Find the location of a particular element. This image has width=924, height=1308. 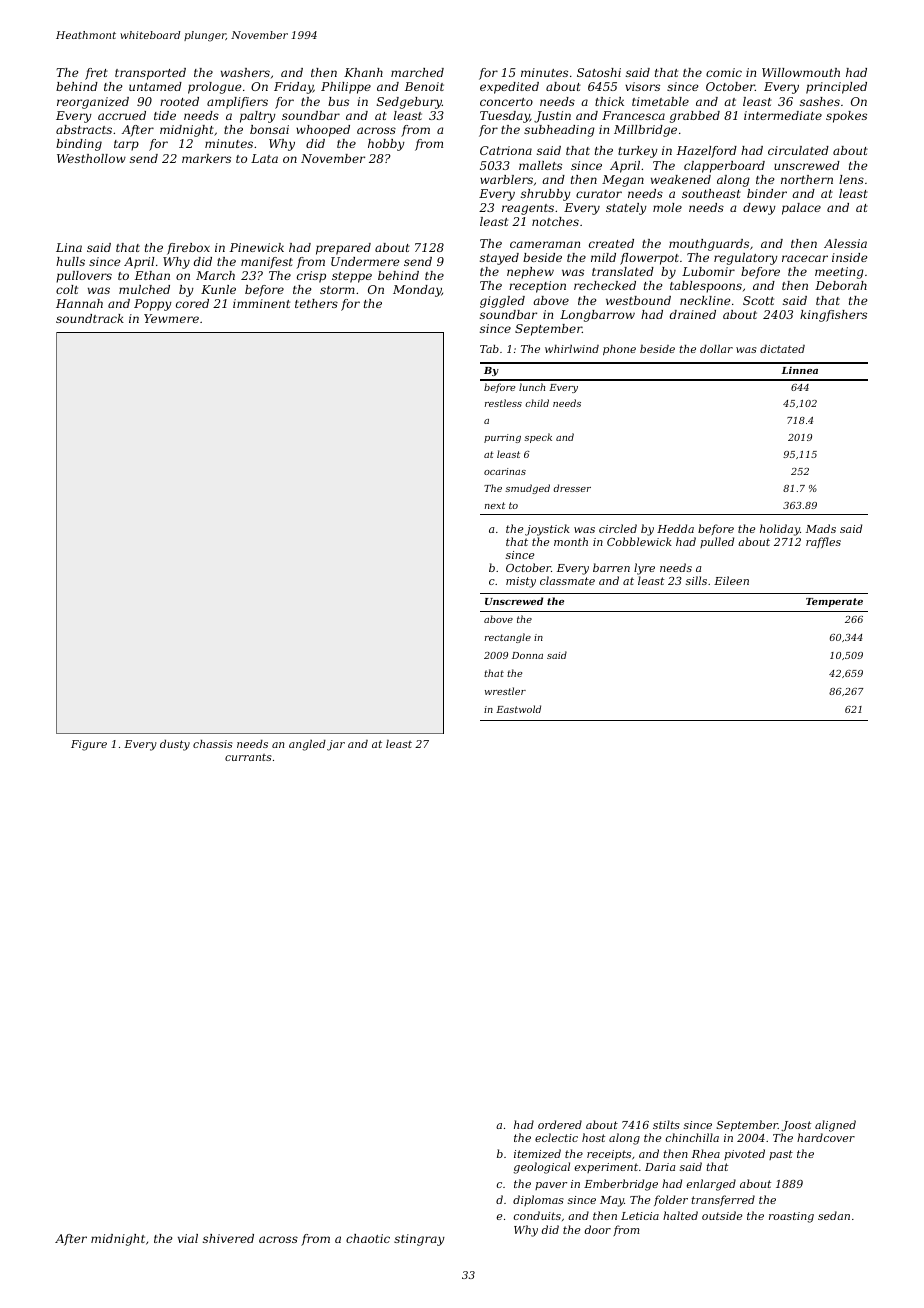

Donna is located at coordinates (527, 655).
